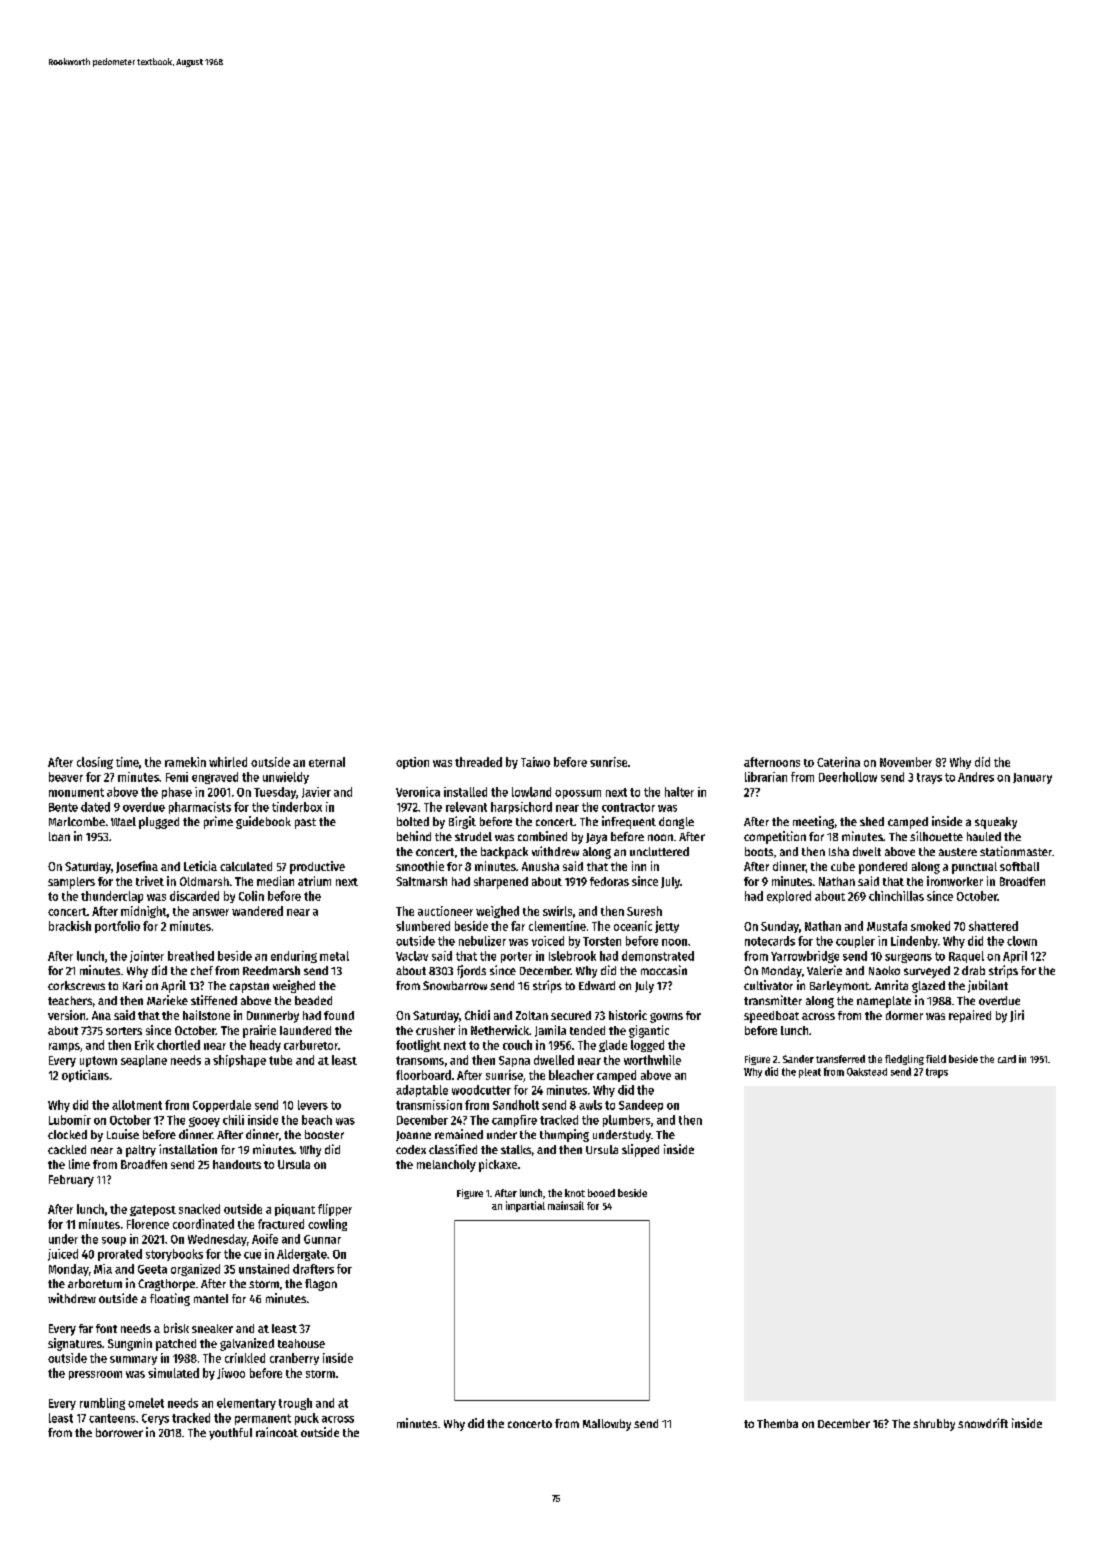 This screenshot has height=1562, width=1104. I want to click on Jaya, so click(596, 838).
